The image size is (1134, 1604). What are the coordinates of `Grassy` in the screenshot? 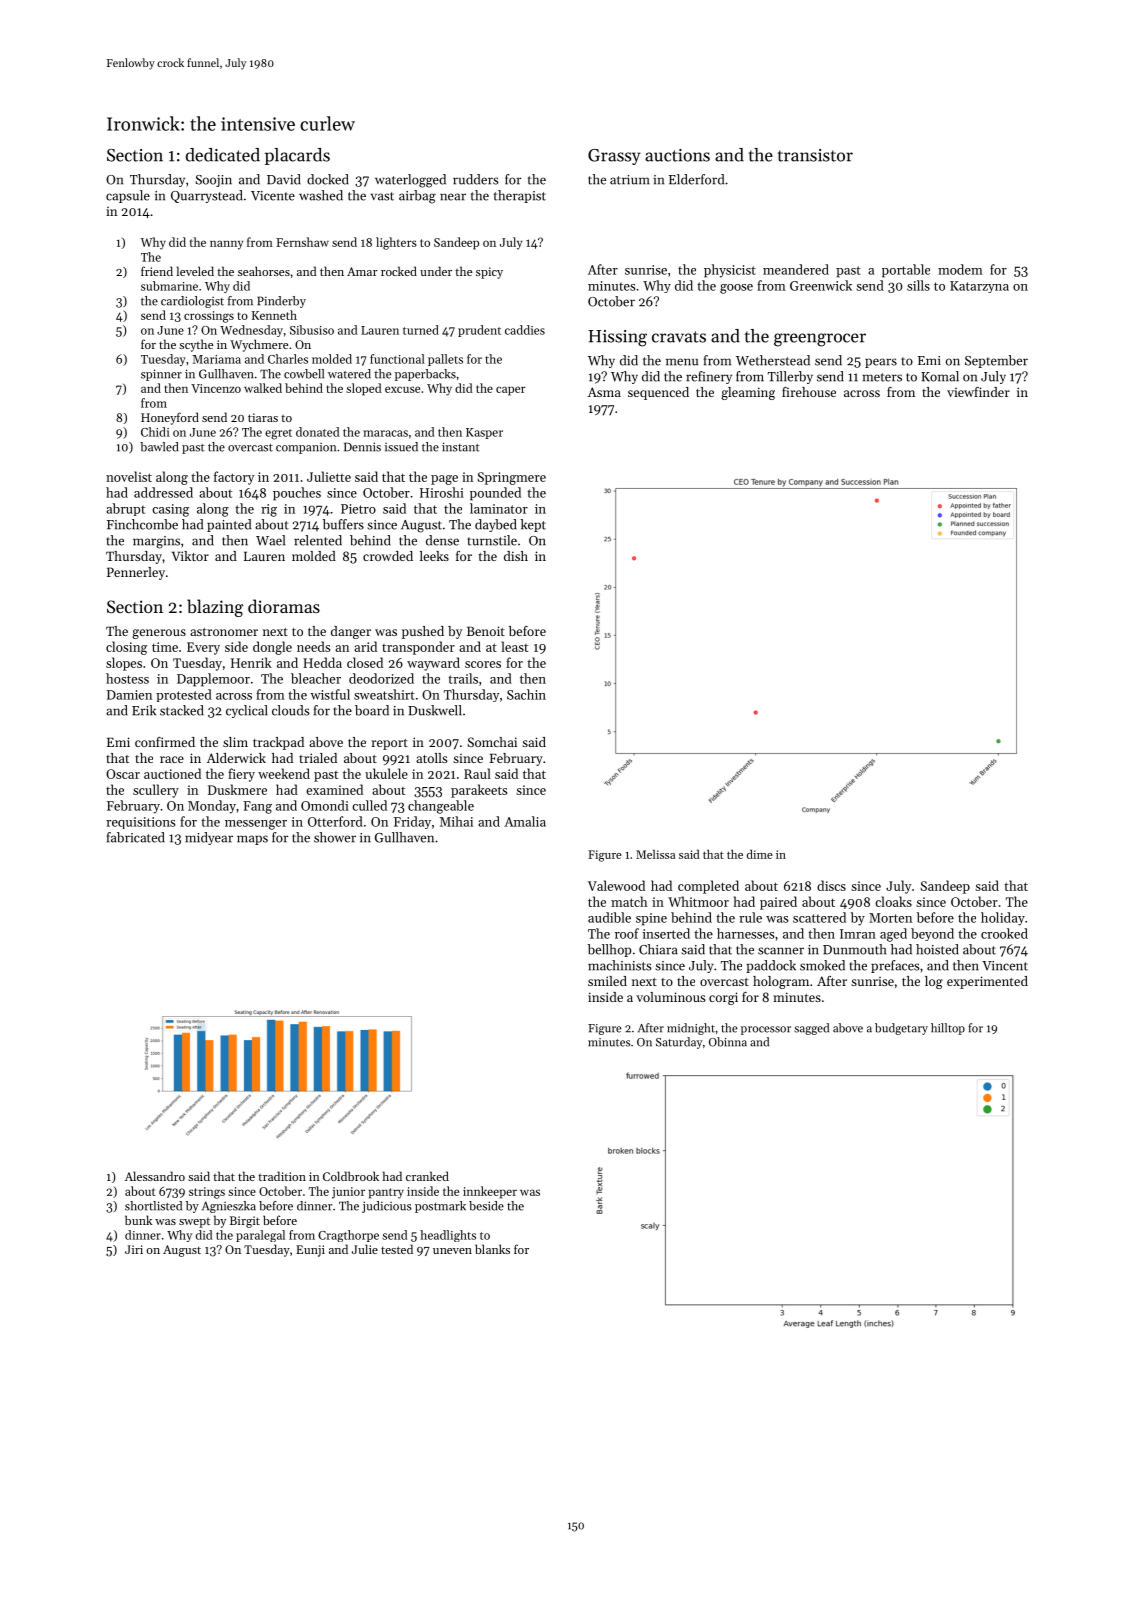 It's located at (614, 157).
